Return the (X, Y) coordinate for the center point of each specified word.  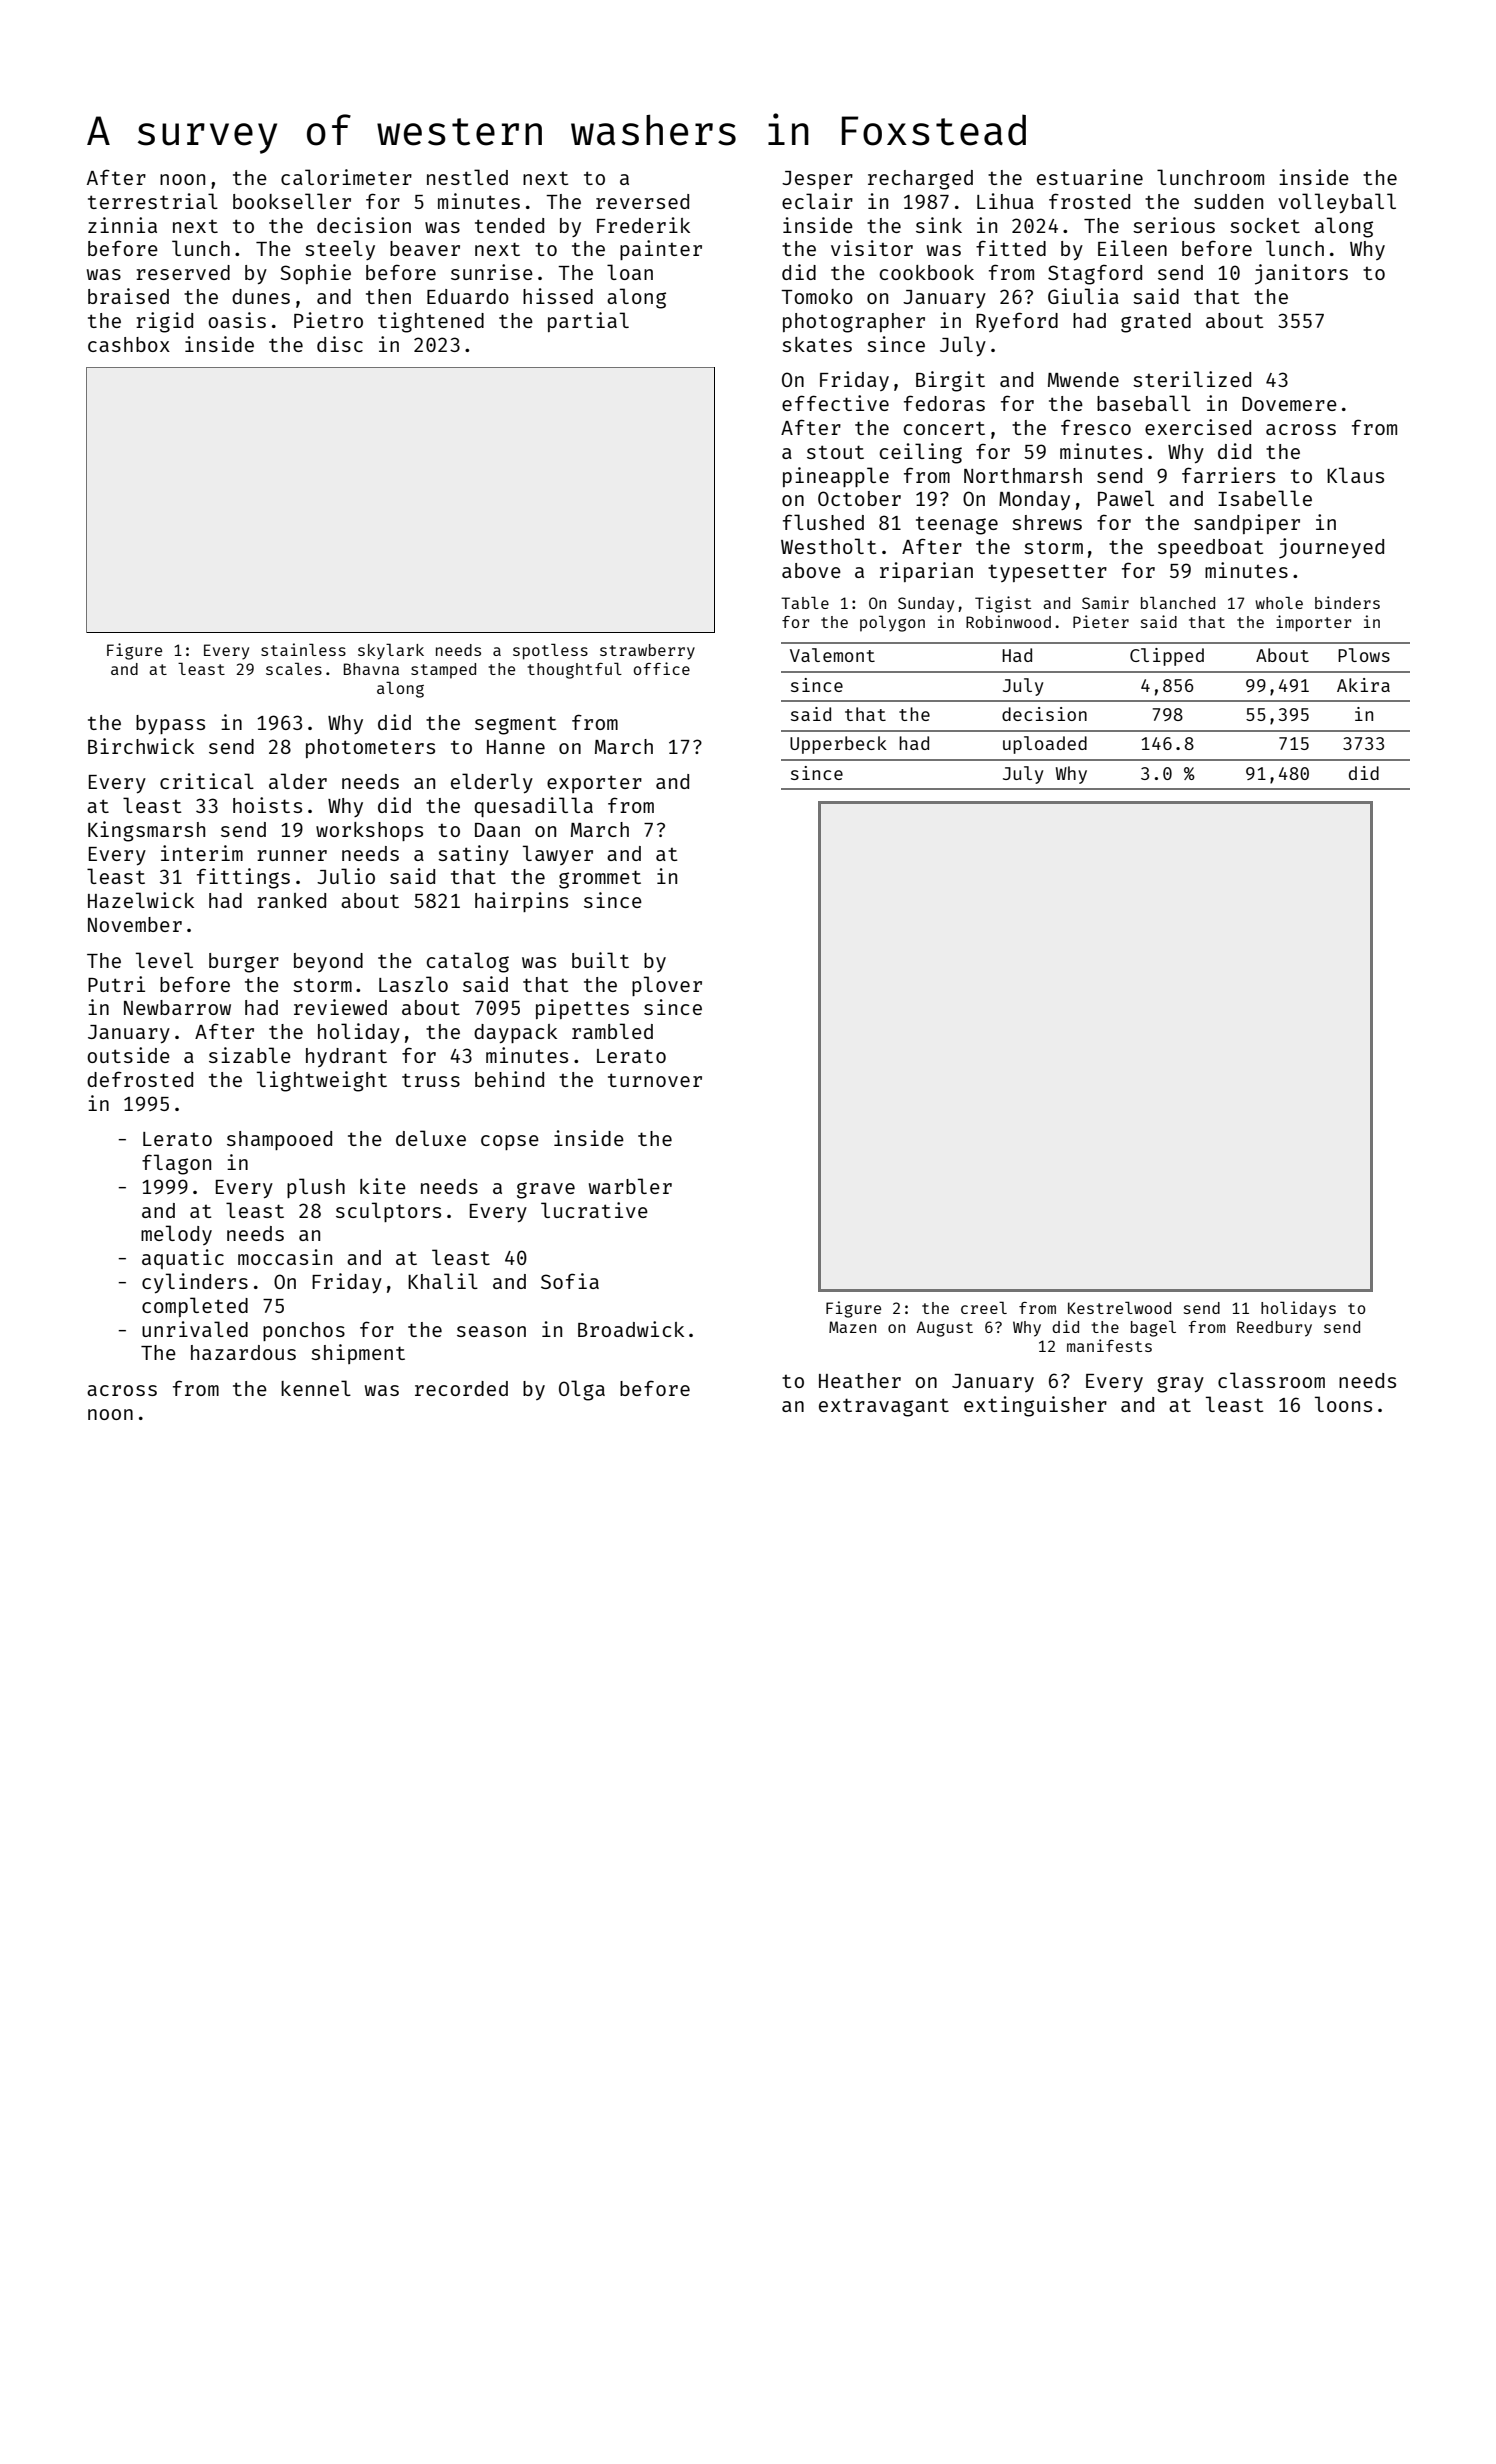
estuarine (1090, 177)
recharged (920, 180)
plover (667, 986)
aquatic (183, 1259)
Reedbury (1274, 1329)
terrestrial (153, 201)
